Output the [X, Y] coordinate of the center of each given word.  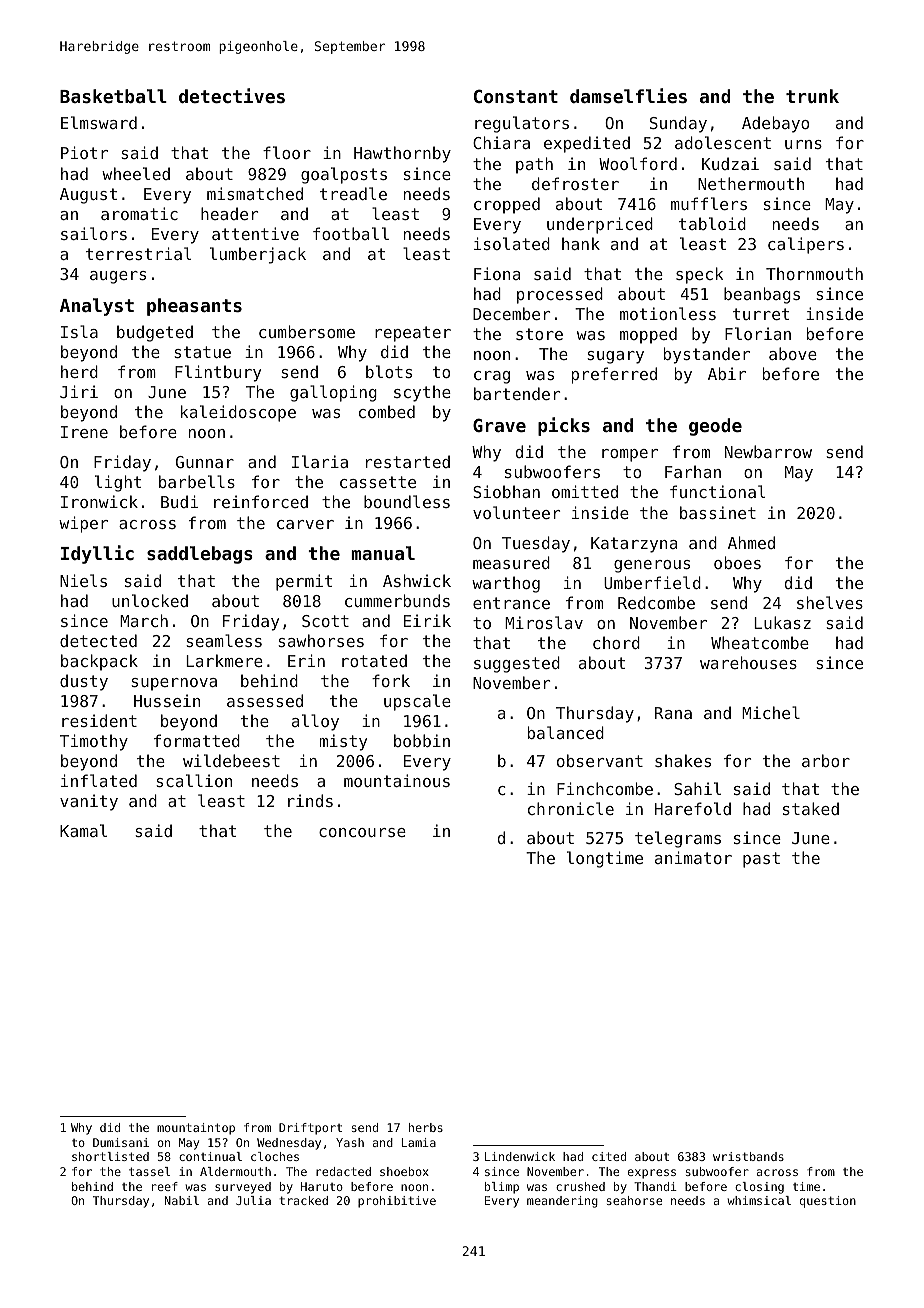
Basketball [113, 96]
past [761, 860]
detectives [232, 95]
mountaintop [196, 1129]
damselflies [628, 95]
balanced [566, 732]
